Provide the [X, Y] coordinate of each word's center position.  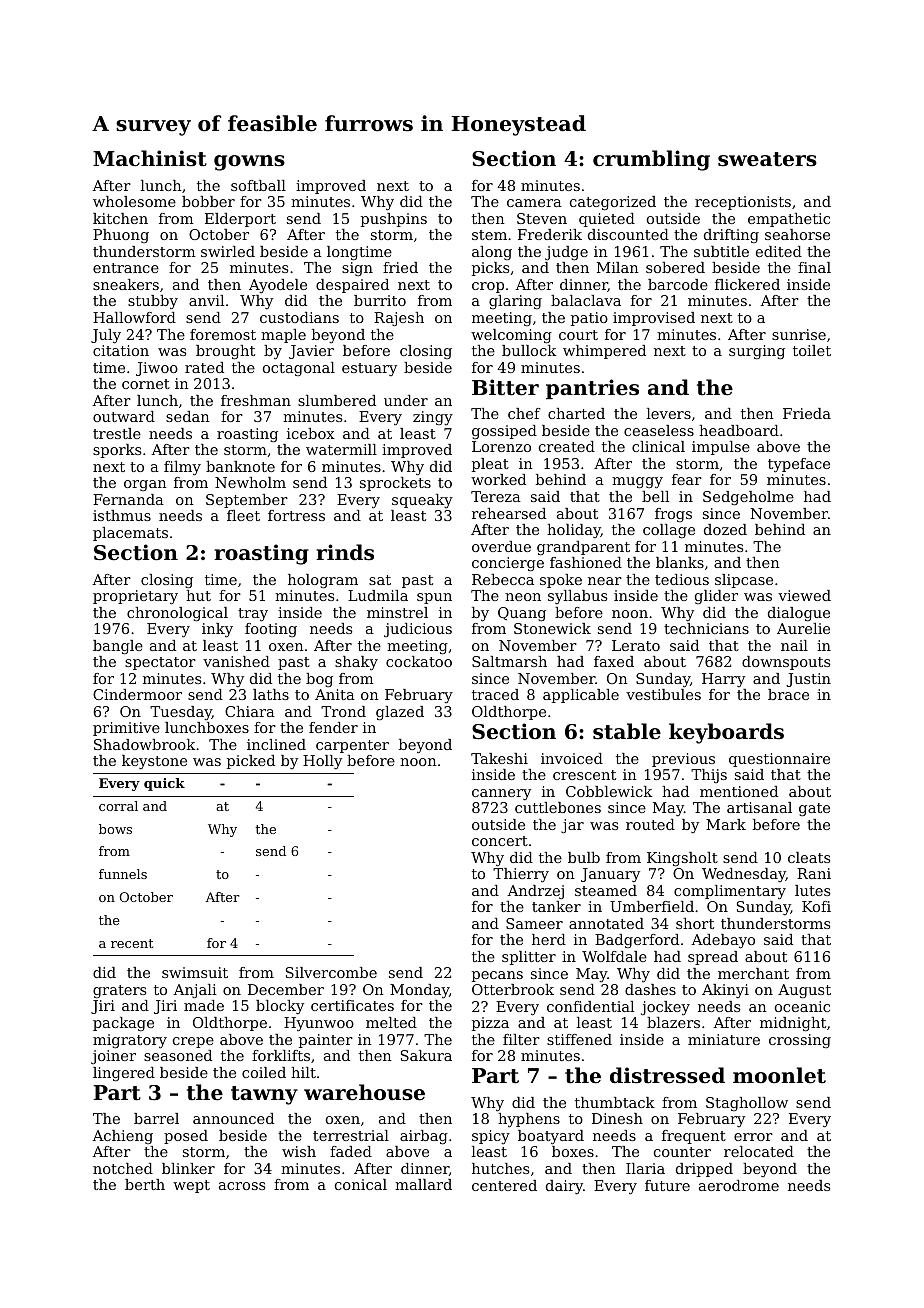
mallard [423, 1184]
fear [687, 479]
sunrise [799, 334]
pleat [490, 465]
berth [145, 1184]
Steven [542, 218]
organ [145, 485]
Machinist [150, 158]
